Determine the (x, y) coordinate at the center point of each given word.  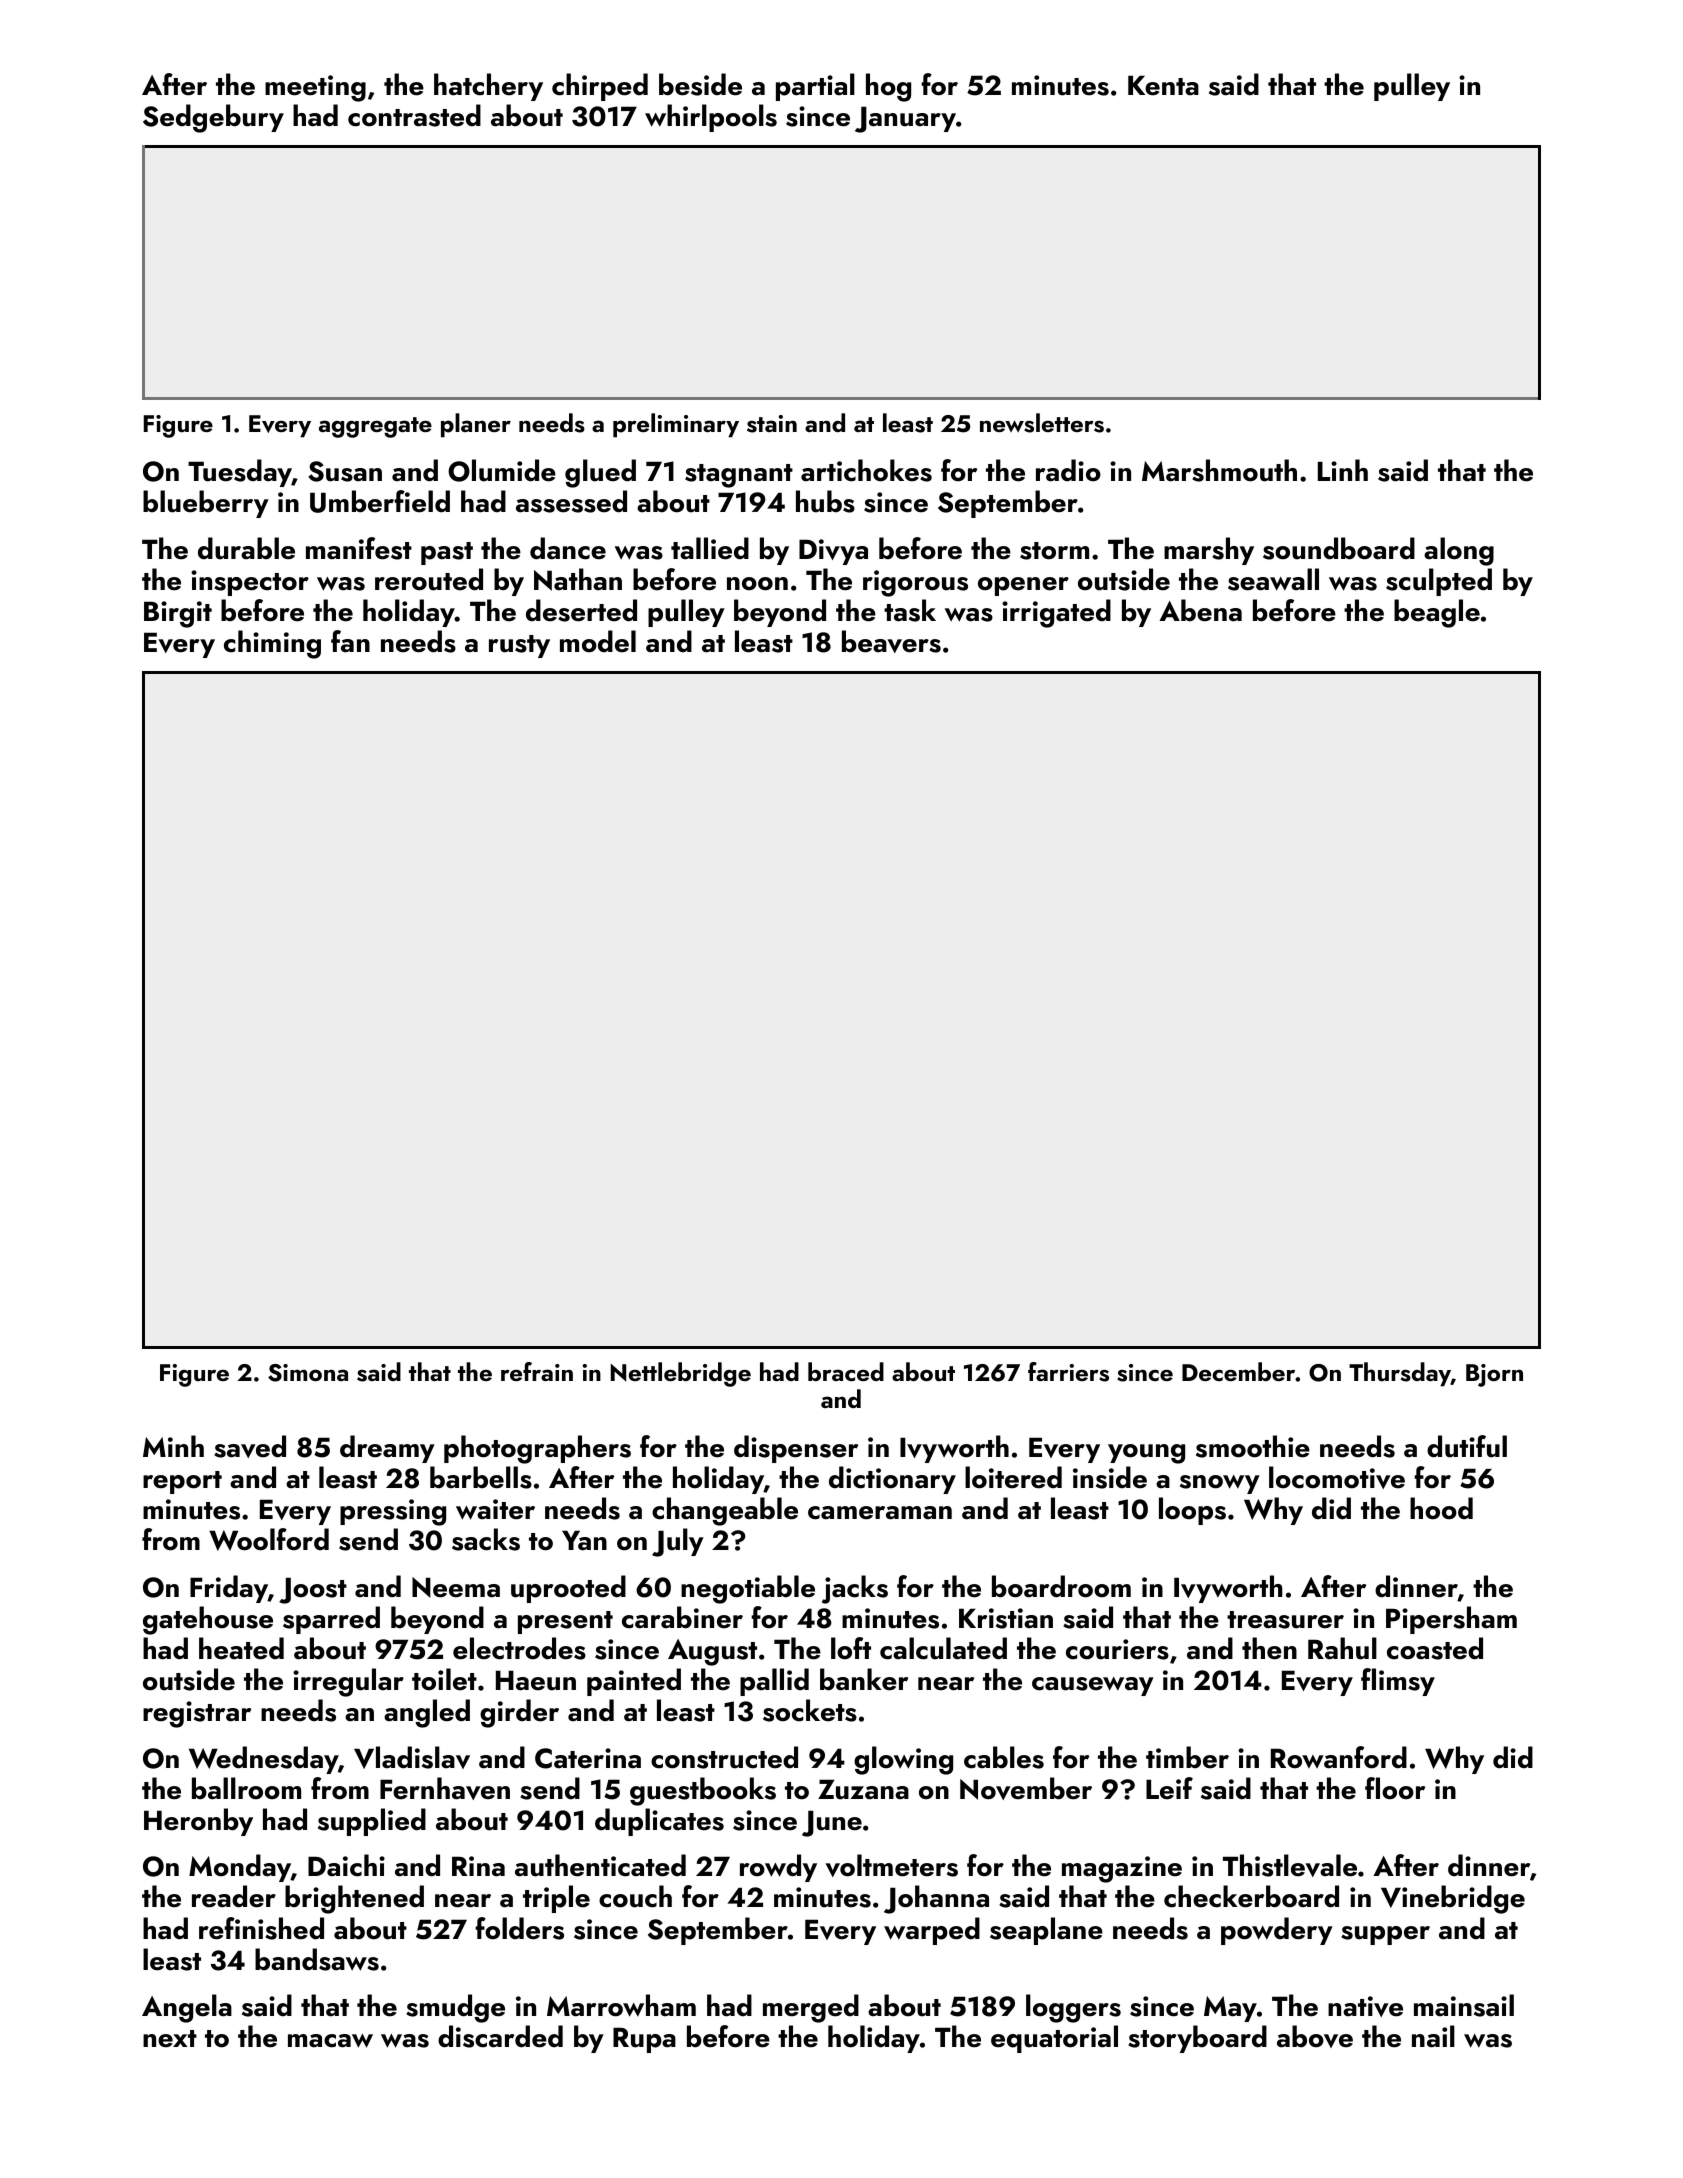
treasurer (1285, 1620)
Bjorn (1494, 1375)
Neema (456, 1587)
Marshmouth (1219, 470)
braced (846, 1371)
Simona (308, 1373)
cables (1004, 1757)
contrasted (414, 115)
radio (1068, 470)
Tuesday (240, 473)
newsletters (1042, 423)
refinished (261, 1928)
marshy (1209, 551)
